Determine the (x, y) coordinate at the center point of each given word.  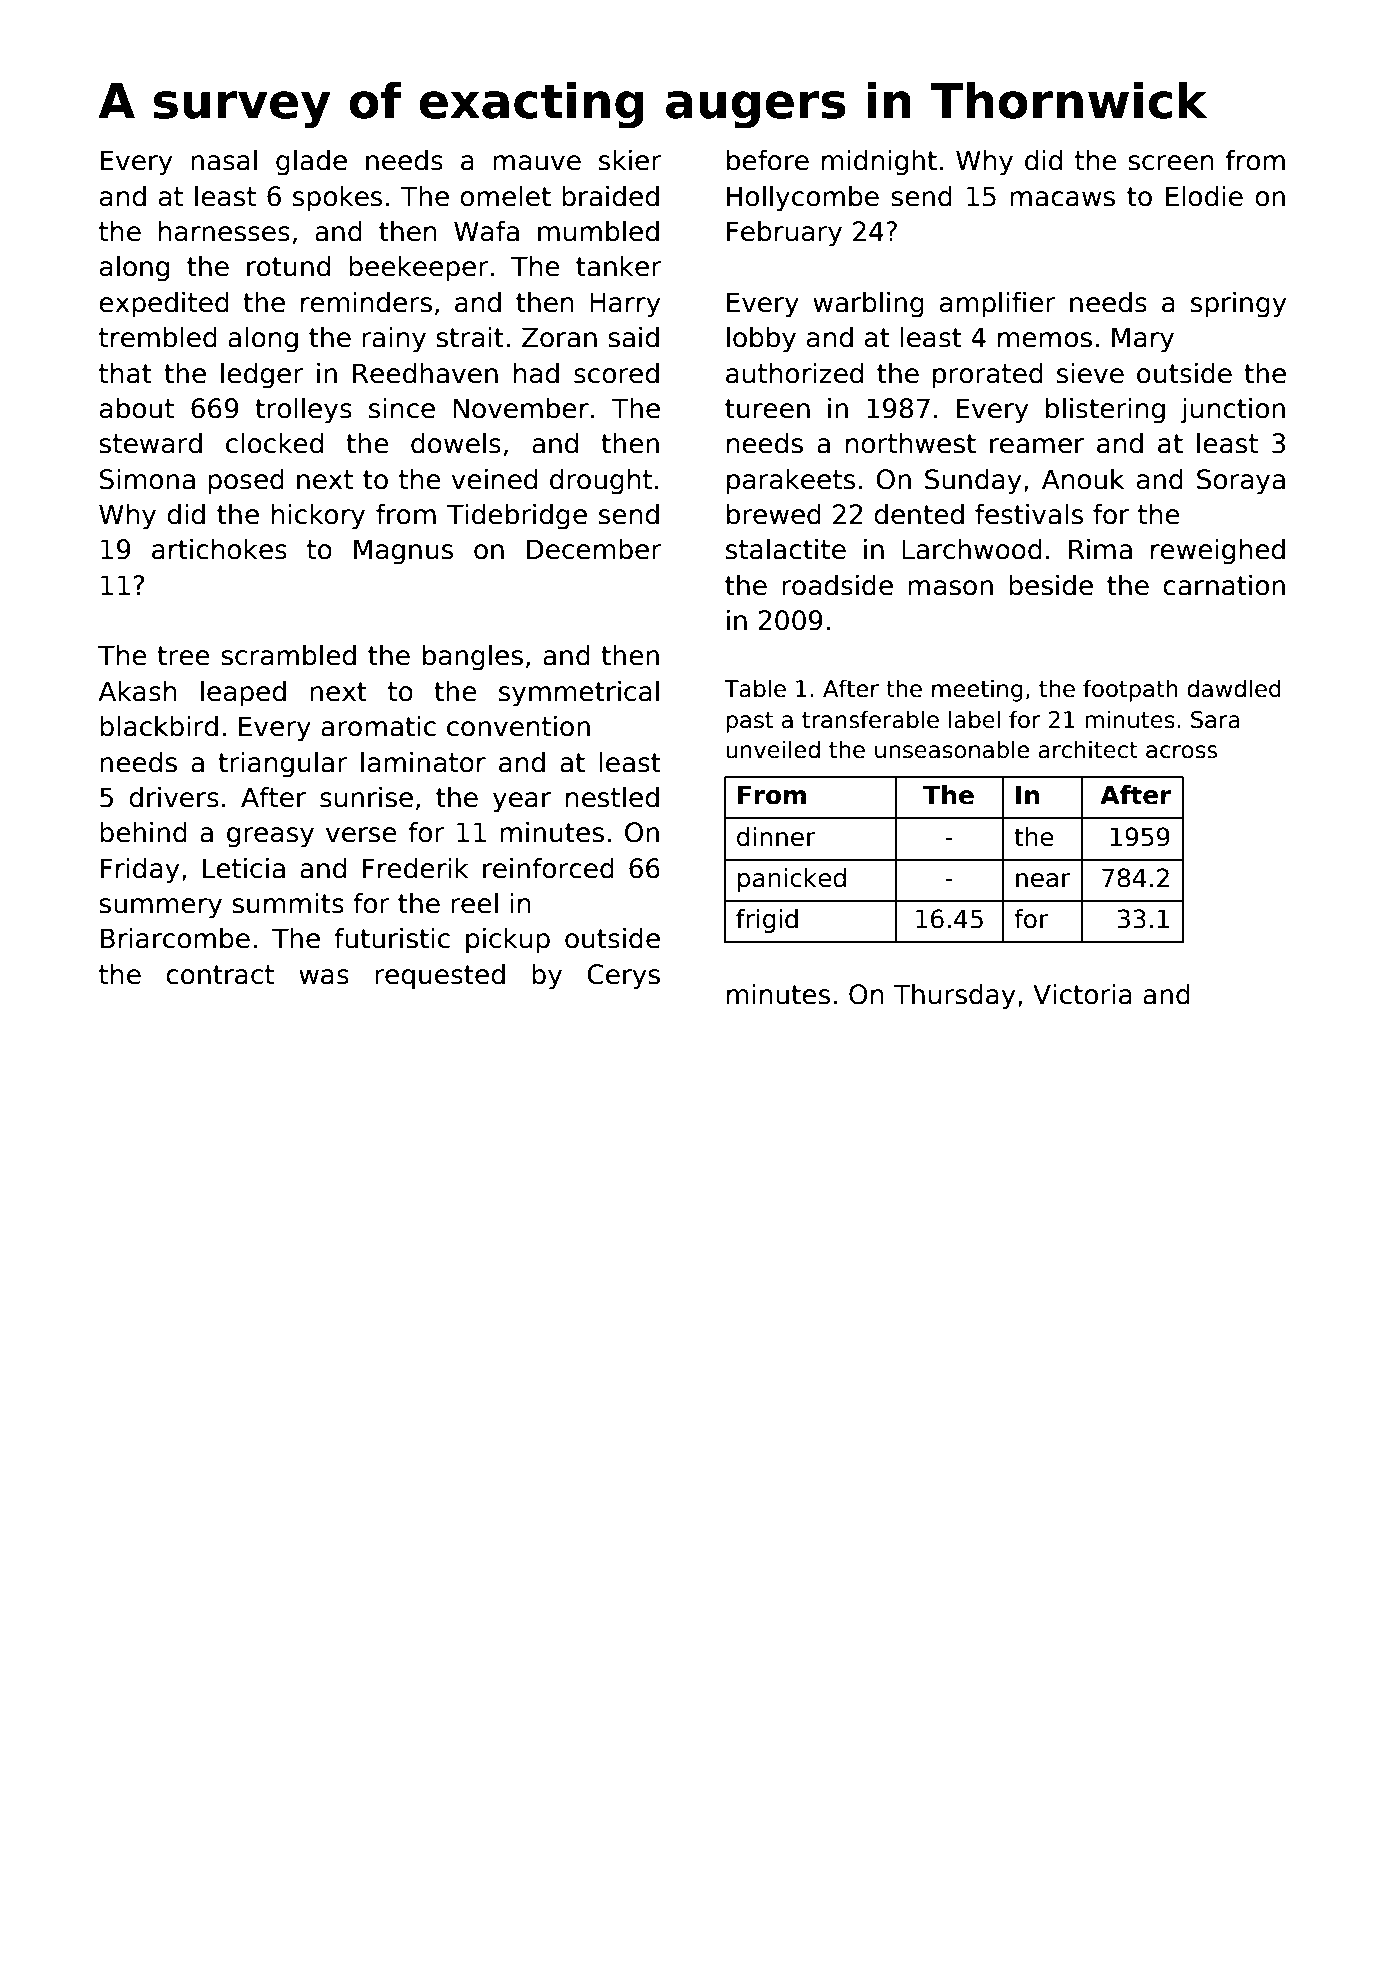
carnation (1224, 585)
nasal (224, 160)
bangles (473, 658)
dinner (776, 837)
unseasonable (952, 749)
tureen (767, 409)
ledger (262, 376)
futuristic (392, 938)
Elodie (1204, 196)
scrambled (288, 655)
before (768, 160)
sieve (1090, 373)
